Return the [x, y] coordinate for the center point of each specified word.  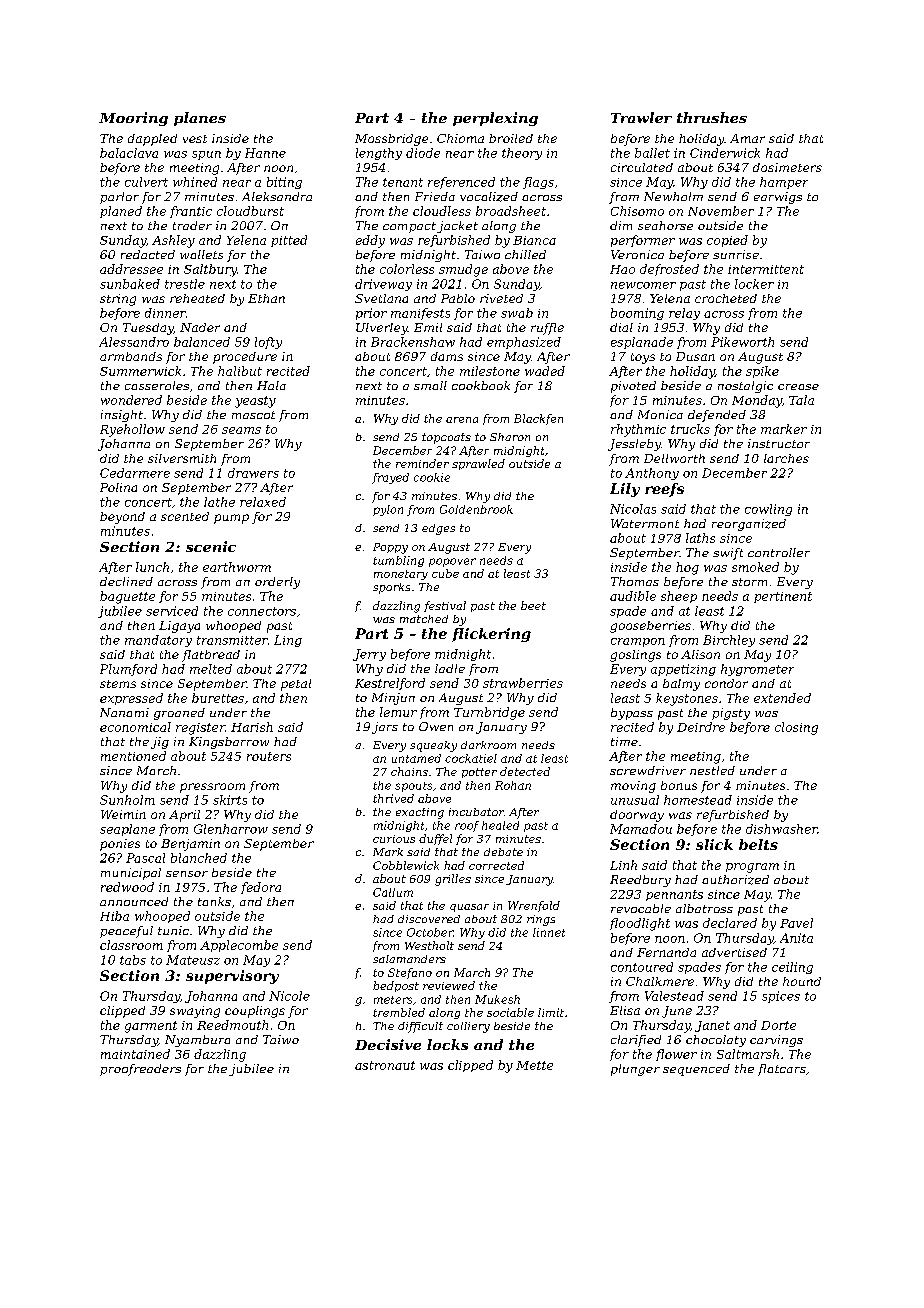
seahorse [665, 225]
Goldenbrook [476, 509]
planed [121, 212]
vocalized [489, 197]
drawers [253, 473]
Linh [623, 865]
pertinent [783, 597]
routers [269, 756]
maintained [135, 1054]
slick [714, 844]
